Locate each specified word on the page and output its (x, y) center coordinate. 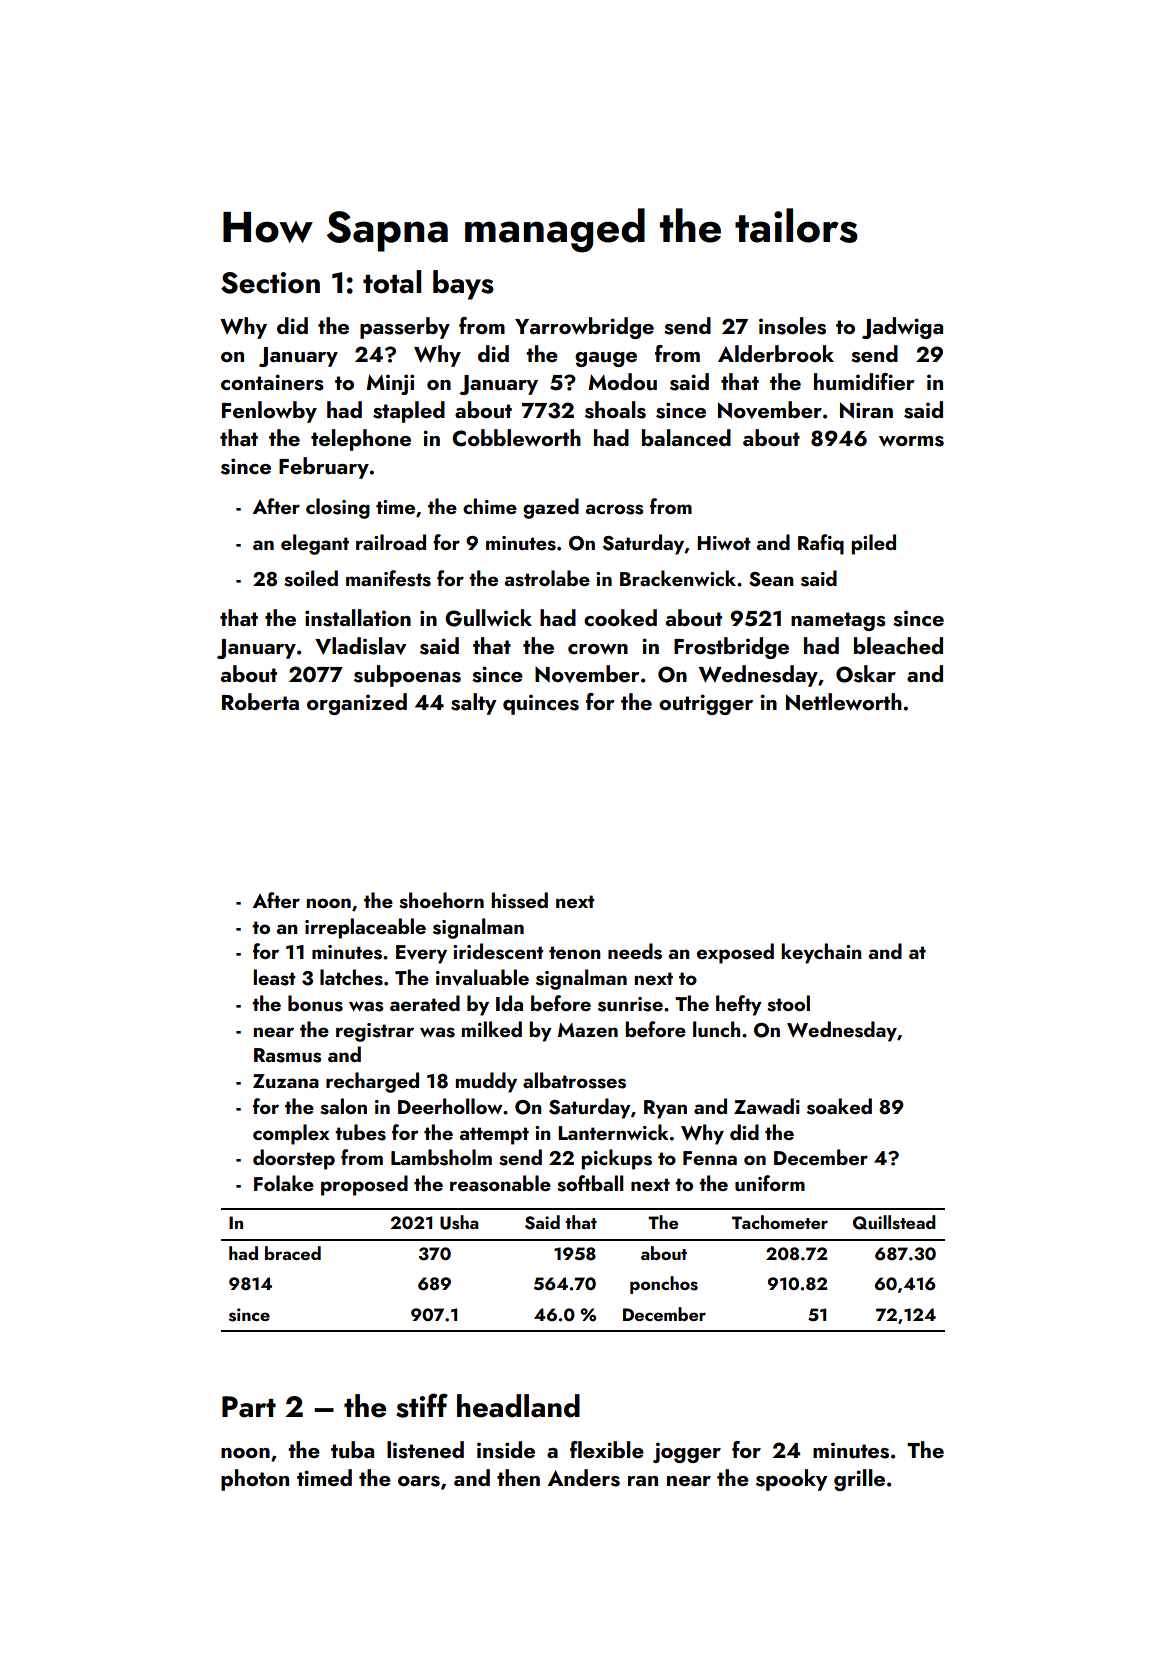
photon (255, 1480)
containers (272, 382)
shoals (615, 410)
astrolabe (547, 578)
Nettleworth (844, 702)
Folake (284, 1183)
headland (518, 1406)
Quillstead (894, 1222)
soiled (311, 578)
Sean (771, 579)
